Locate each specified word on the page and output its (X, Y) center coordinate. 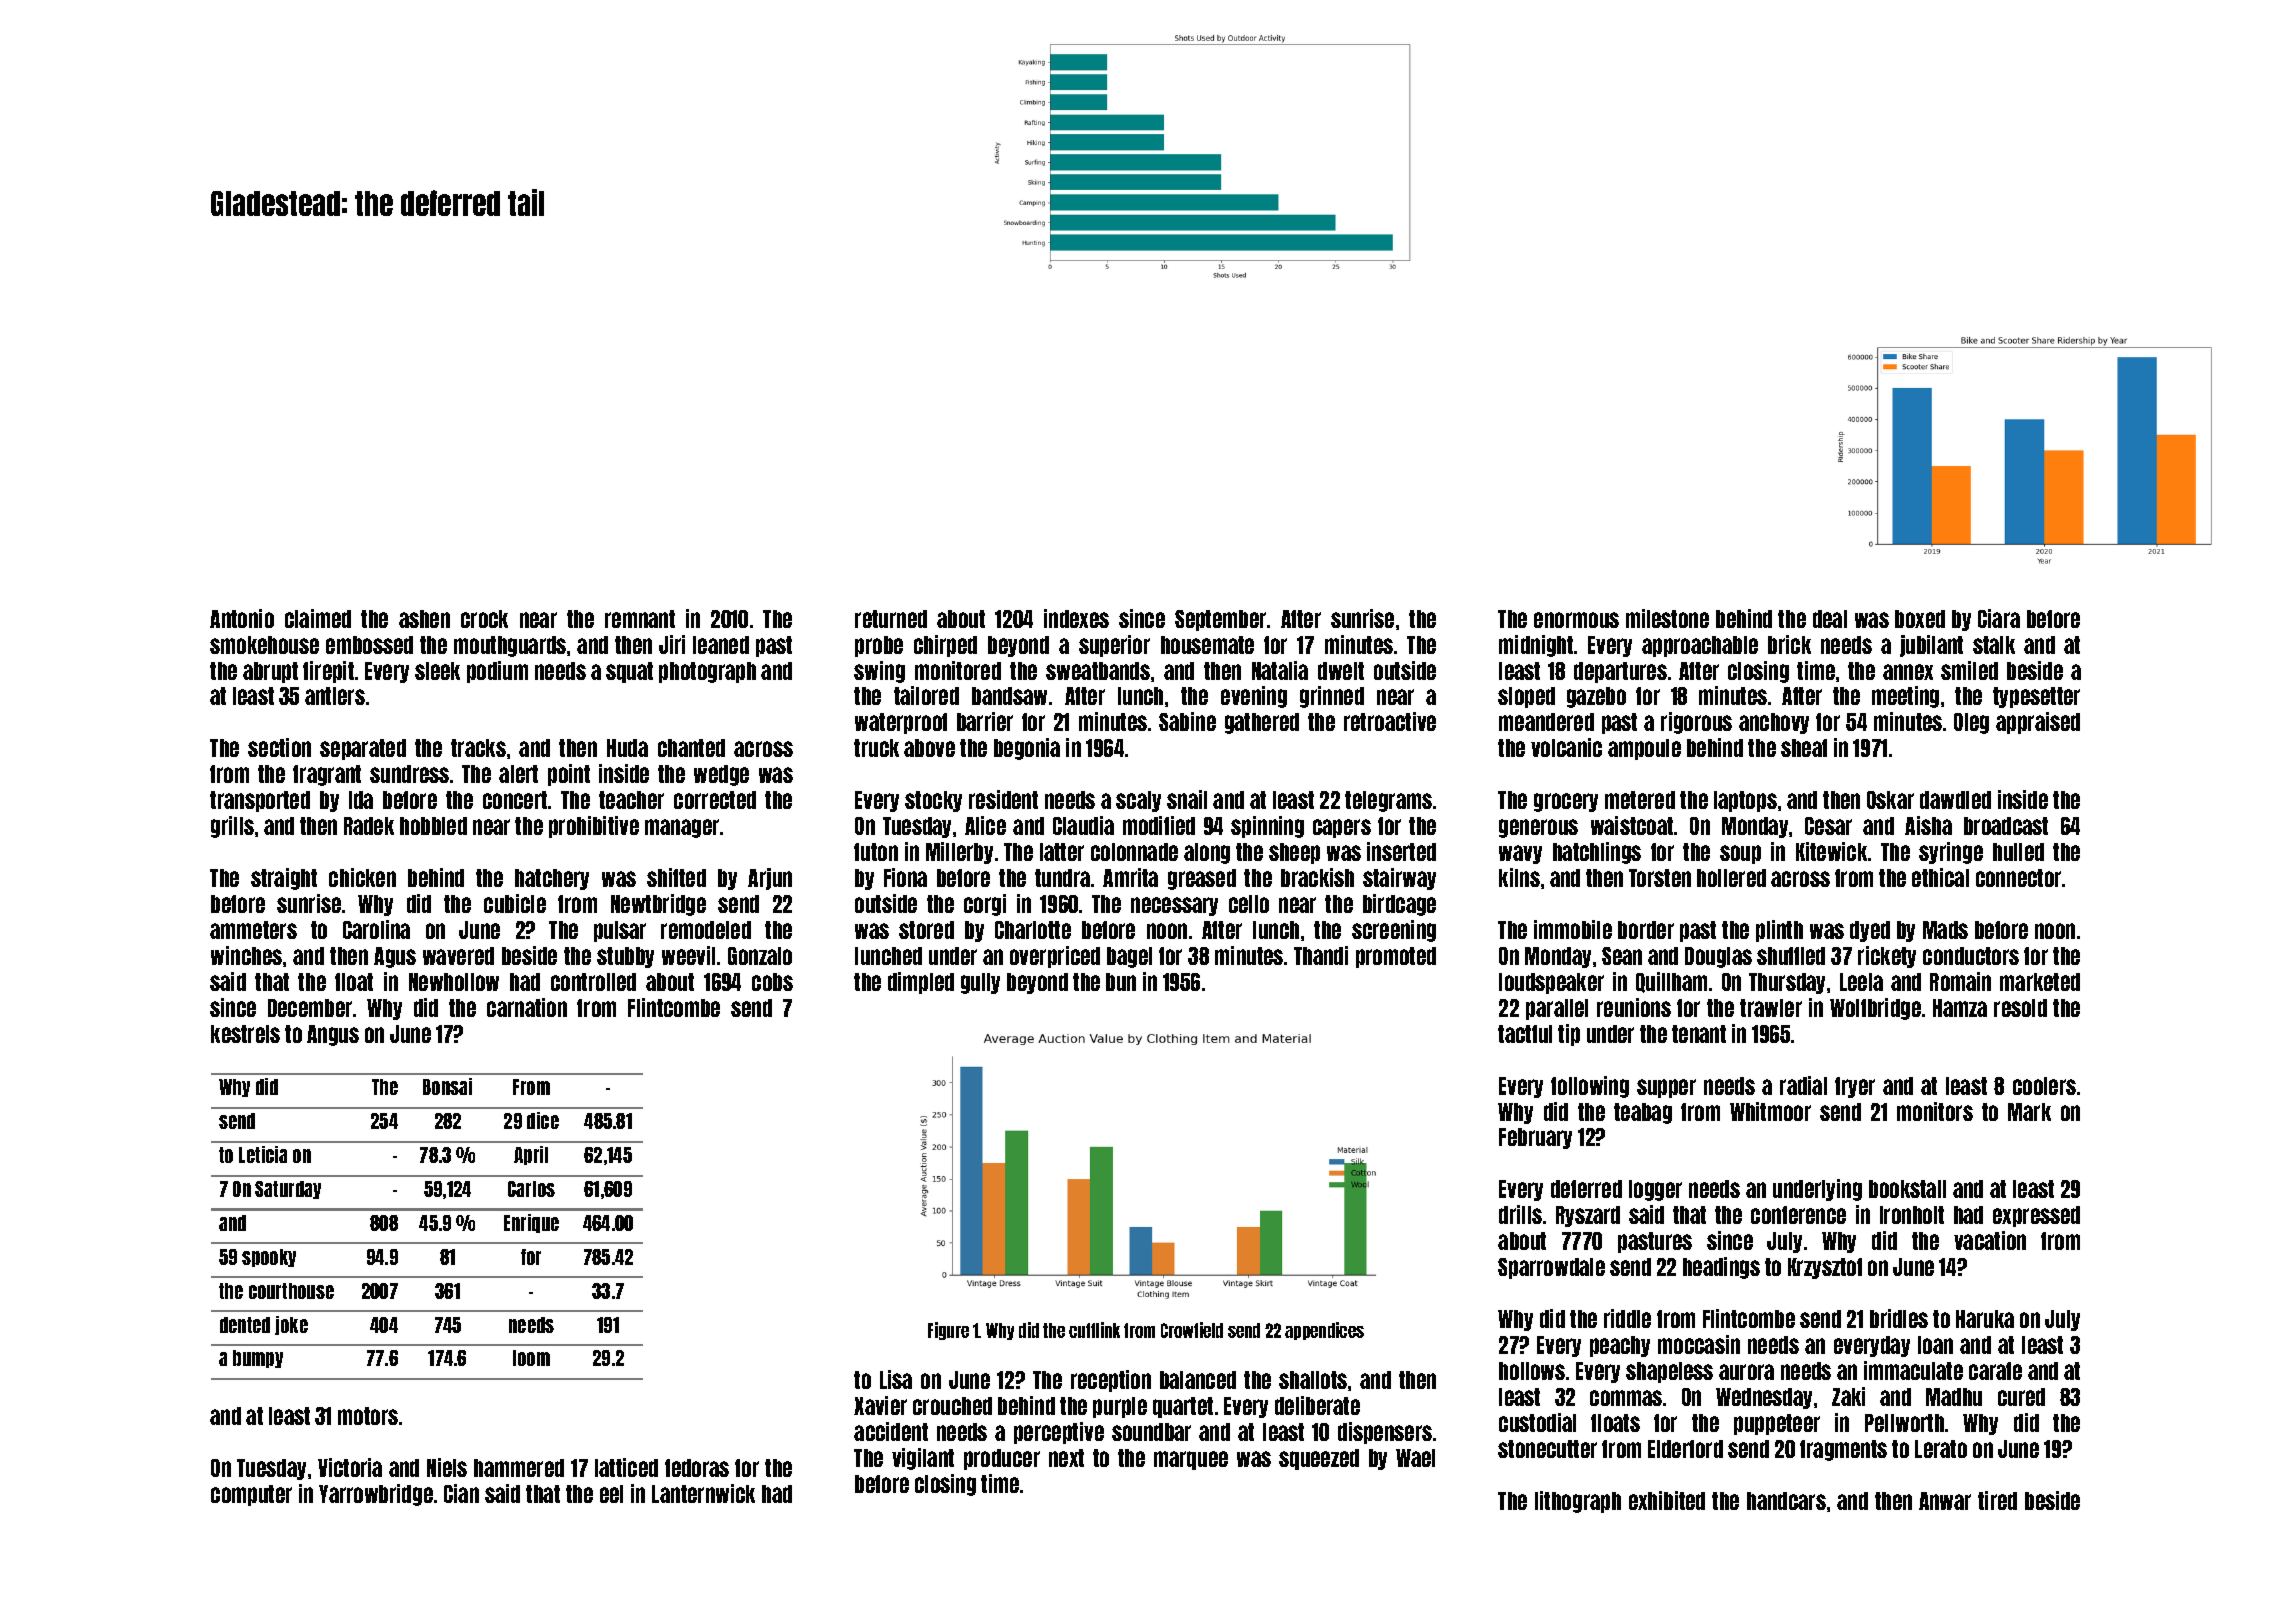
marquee (1191, 1460)
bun (1121, 982)
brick (1789, 644)
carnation (527, 1007)
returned (891, 619)
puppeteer (1777, 1424)
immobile (1573, 929)
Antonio (242, 618)
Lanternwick (703, 1493)
